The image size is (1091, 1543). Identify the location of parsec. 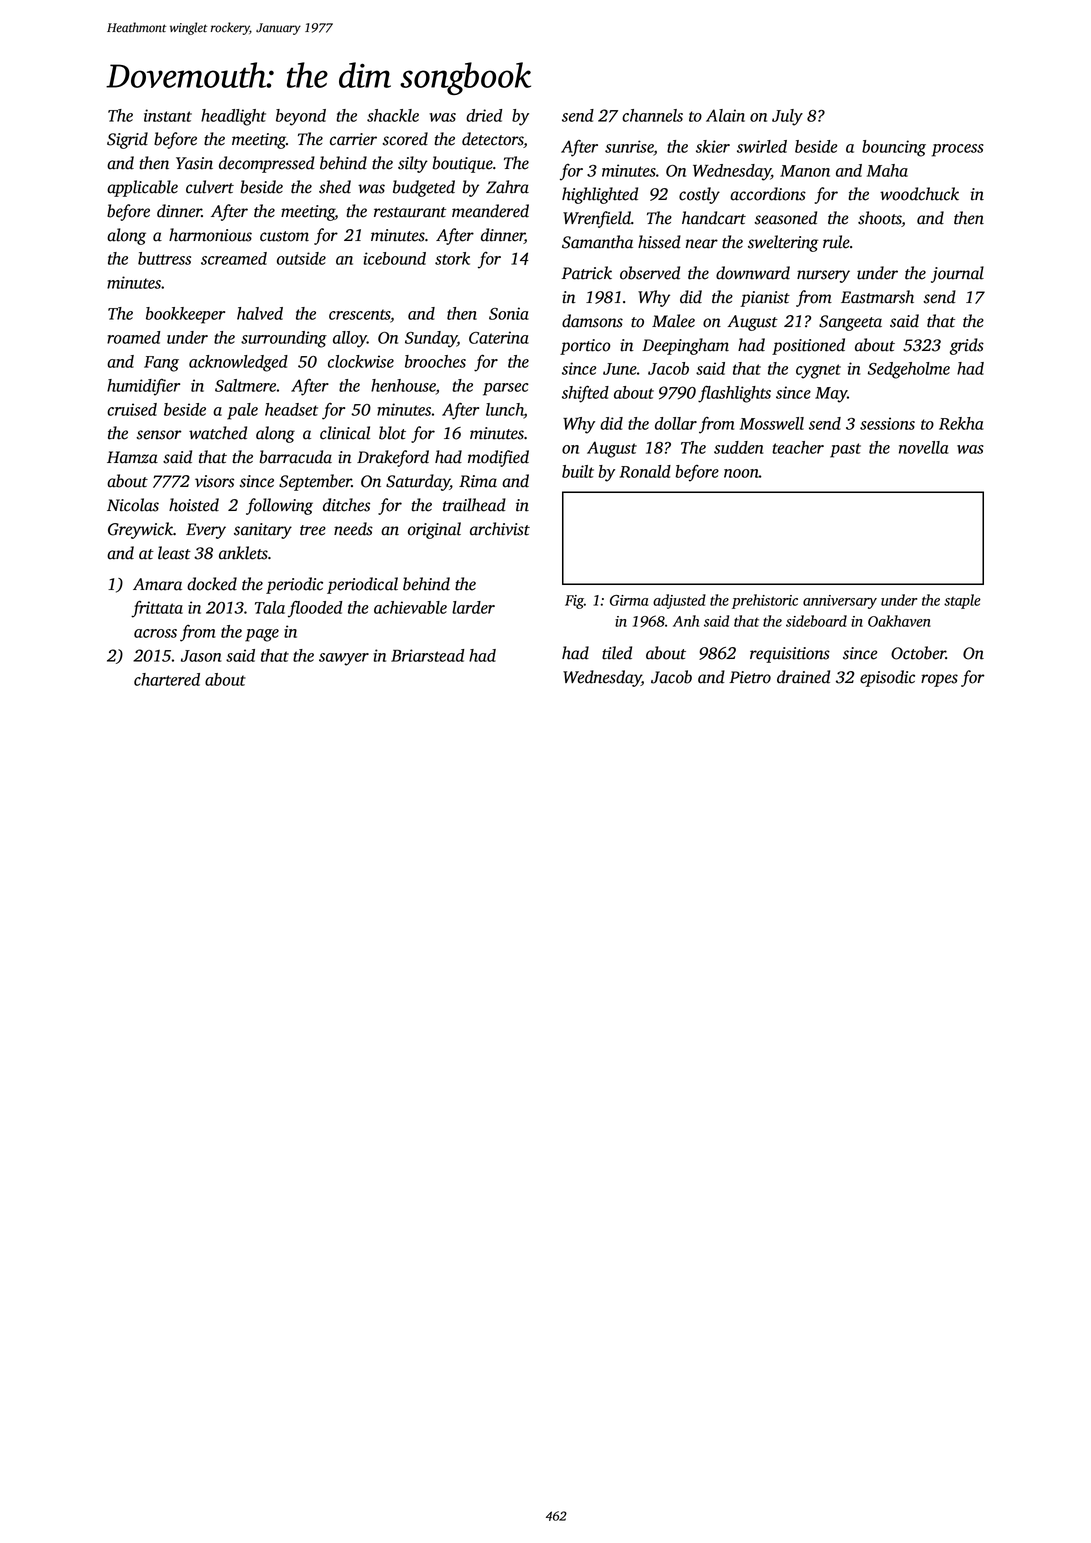
(506, 389).
